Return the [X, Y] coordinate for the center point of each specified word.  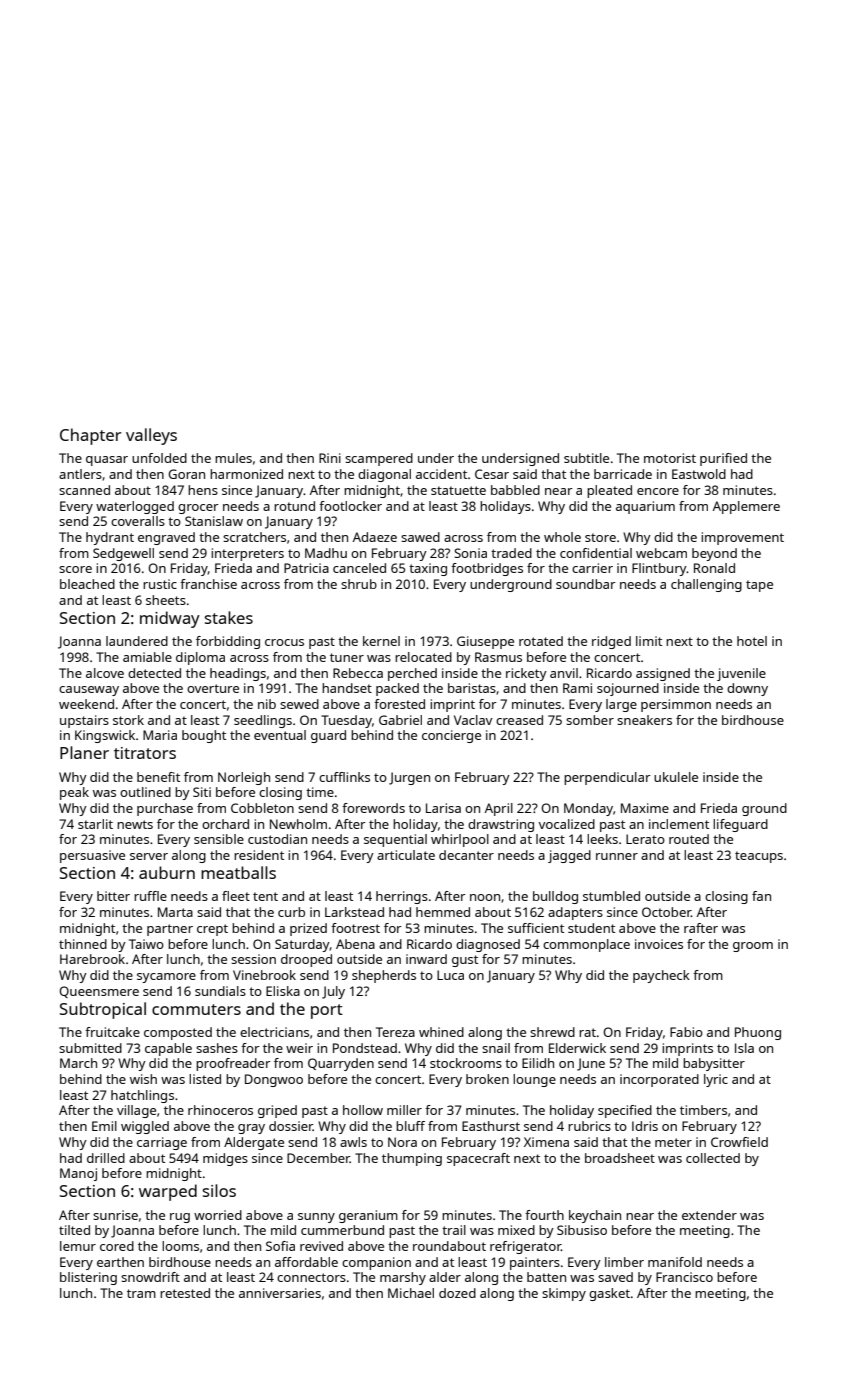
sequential [395, 840]
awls [353, 1142]
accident [441, 474]
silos [219, 1190]
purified [723, 459]
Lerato [645, 839]
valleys [151, 436]
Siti [202, 792]
